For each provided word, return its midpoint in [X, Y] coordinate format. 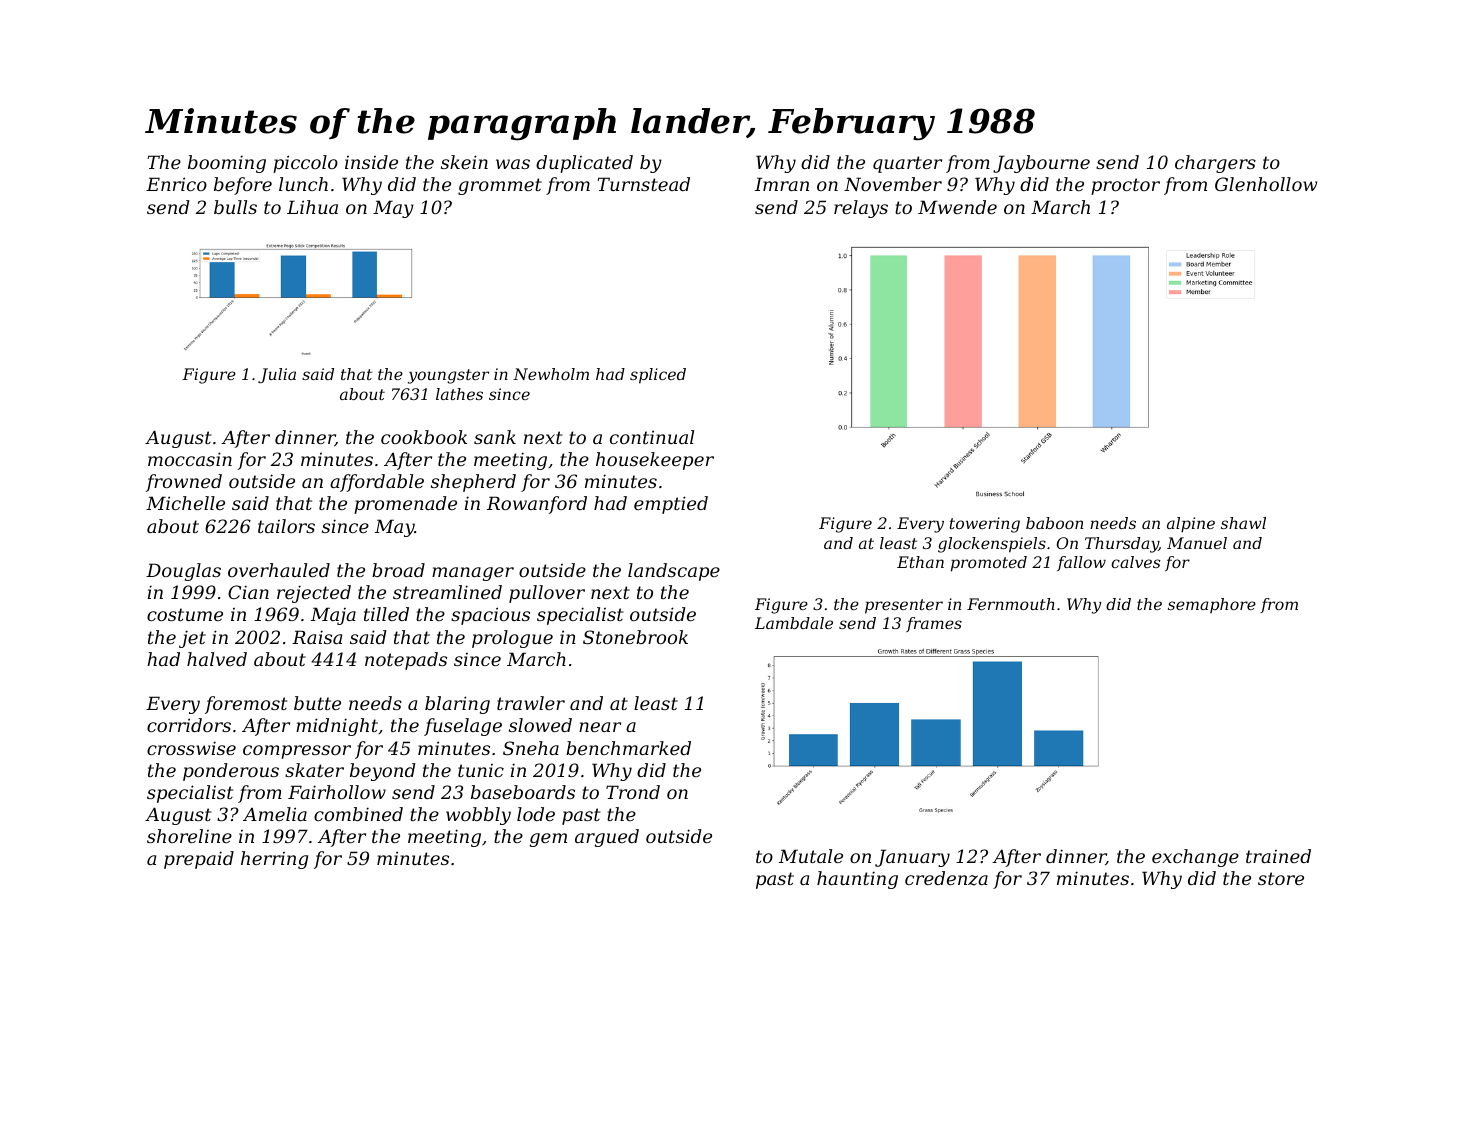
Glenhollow [1266, 184]
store [1281, 878]
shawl [1243, 523]
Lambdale [794, 623]
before [243, 186]
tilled [386, 614]
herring [274, 860]
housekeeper [655, 461]
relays [861, 209]
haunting [857, 880]
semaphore [1212, 605]
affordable [377, 483]
